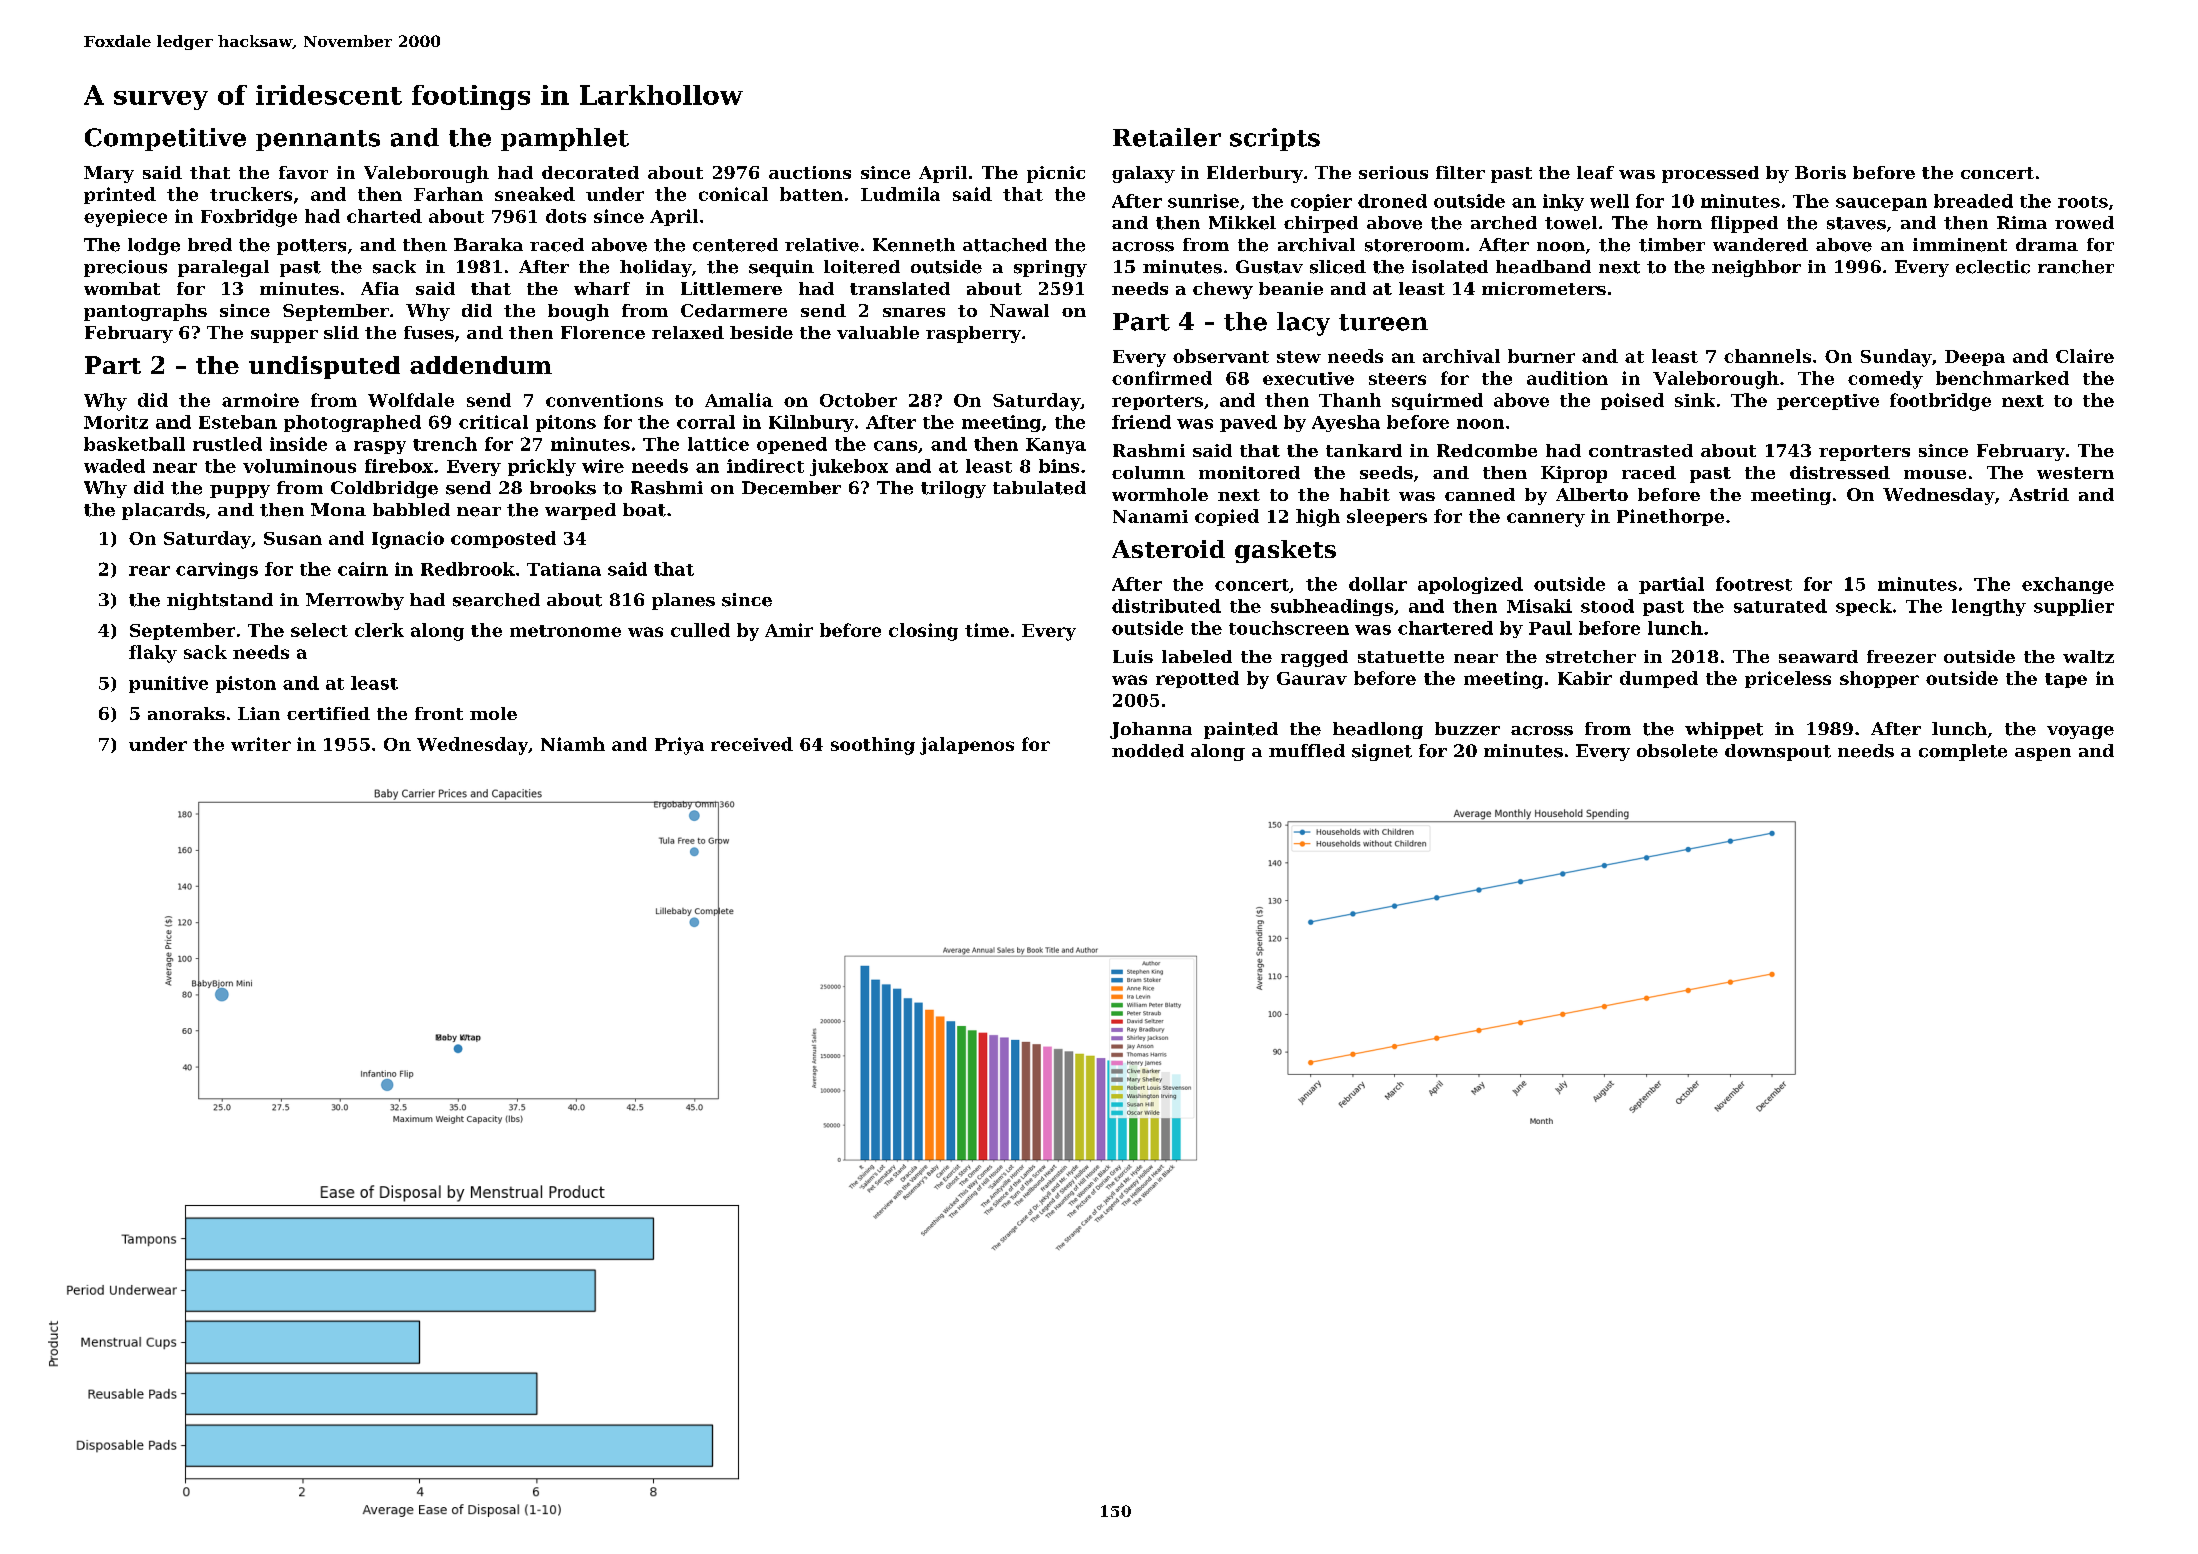 Image resolution: width=2198 pixels, height=1554 pixels. What do you see at coordinates (238, 422) in the document?
I see `Esteban` at bounding box center [238, 422].
